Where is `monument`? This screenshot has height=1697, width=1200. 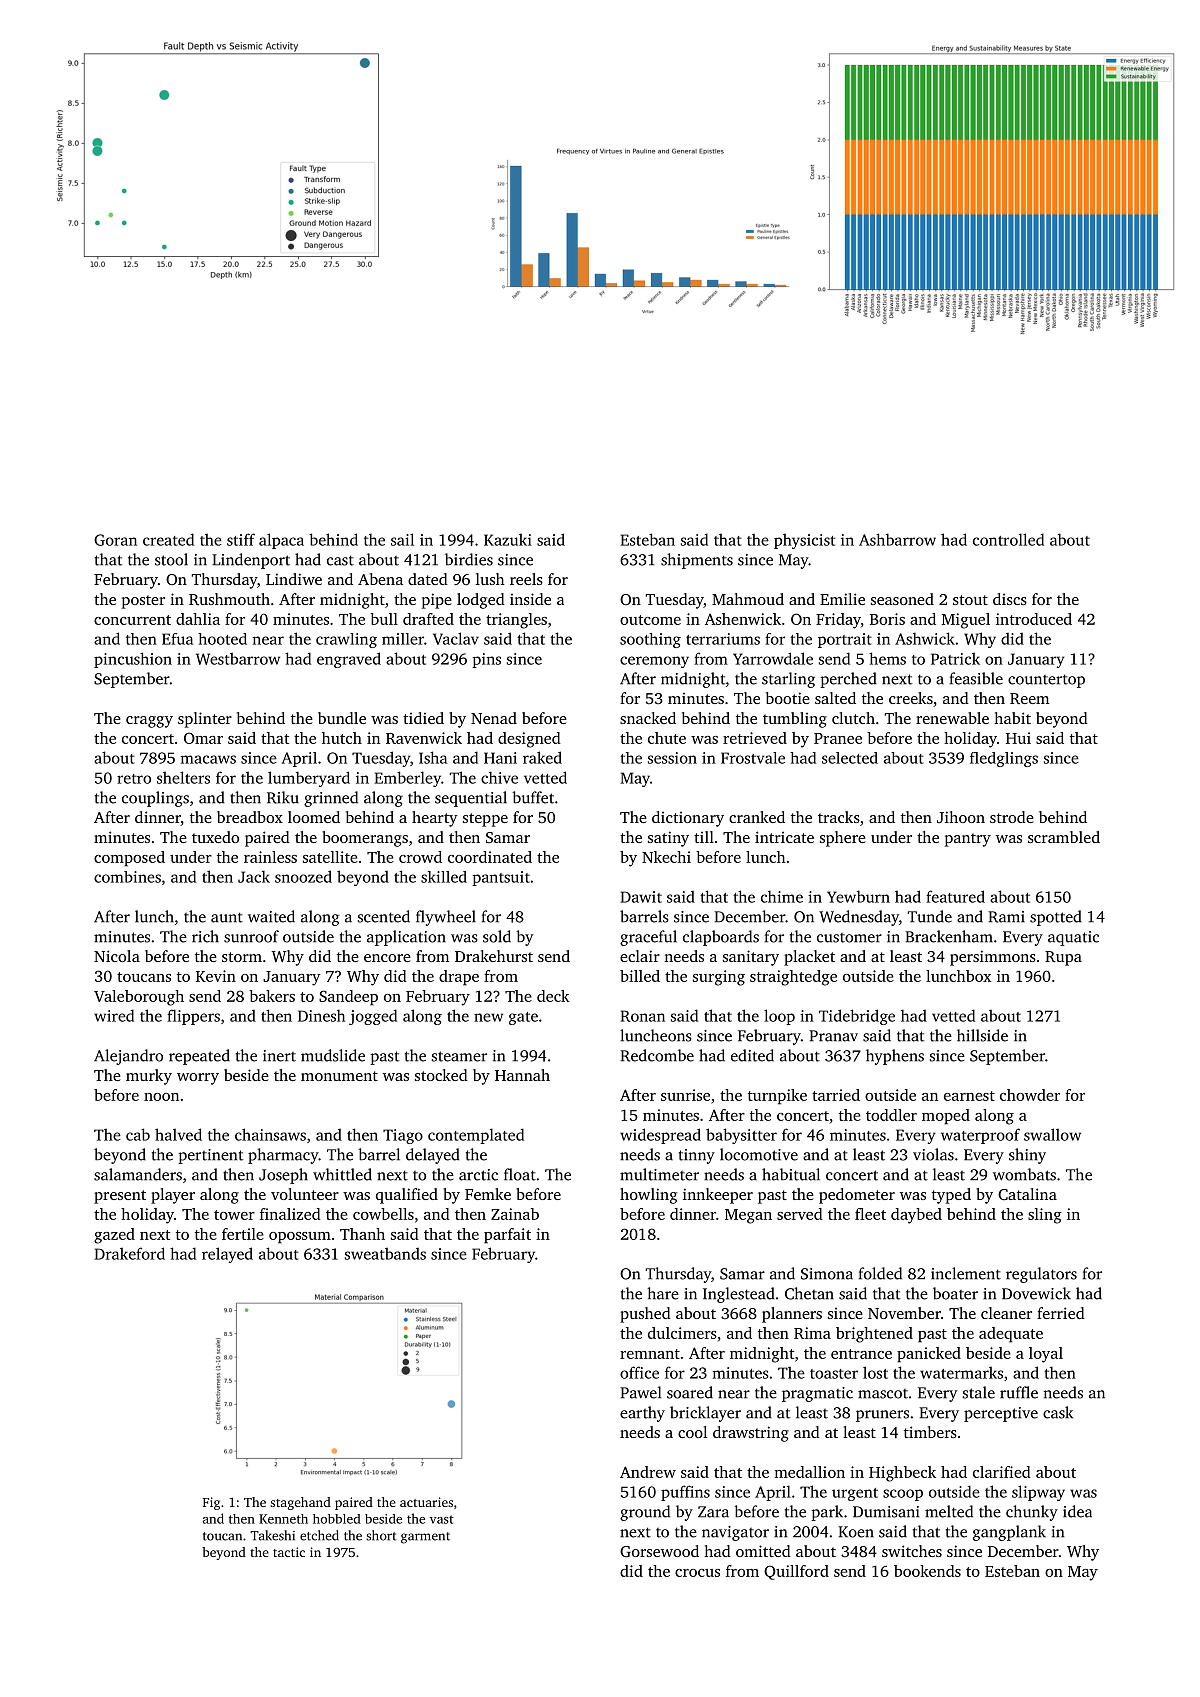 monument is located at coordinates (339, 1076).
